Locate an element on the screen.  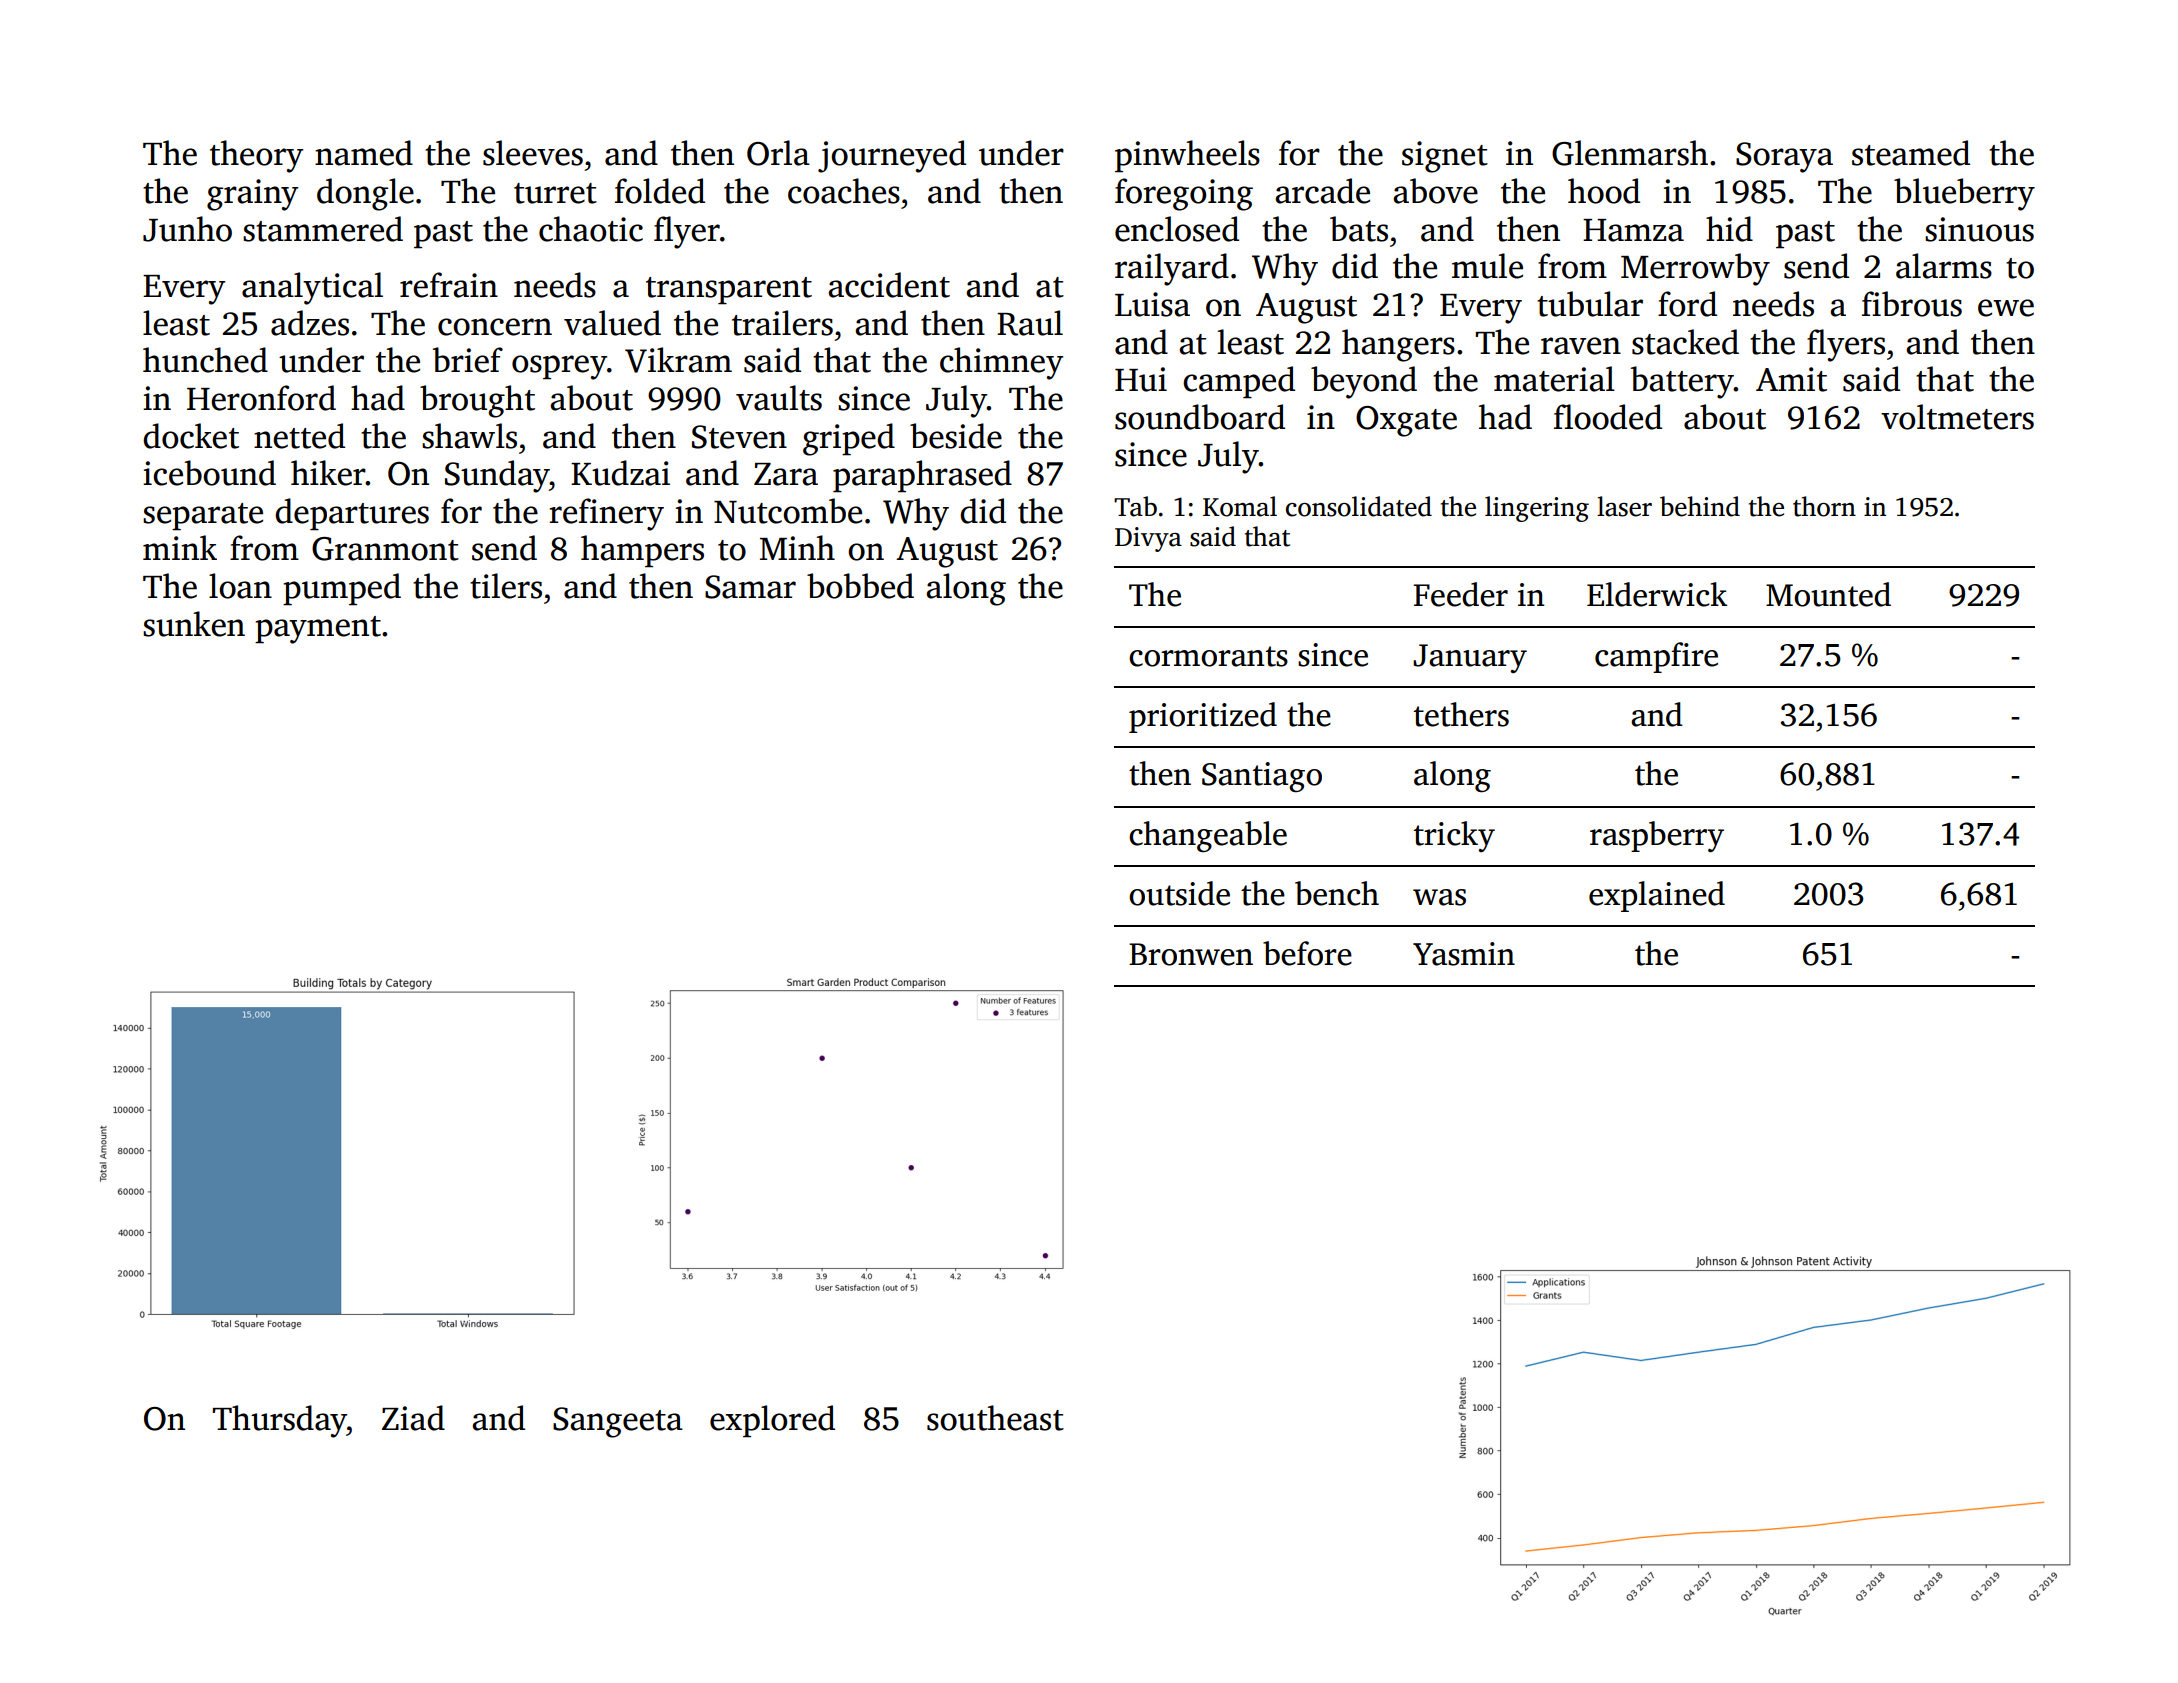
outside is located at coordinates (1179, 893).
